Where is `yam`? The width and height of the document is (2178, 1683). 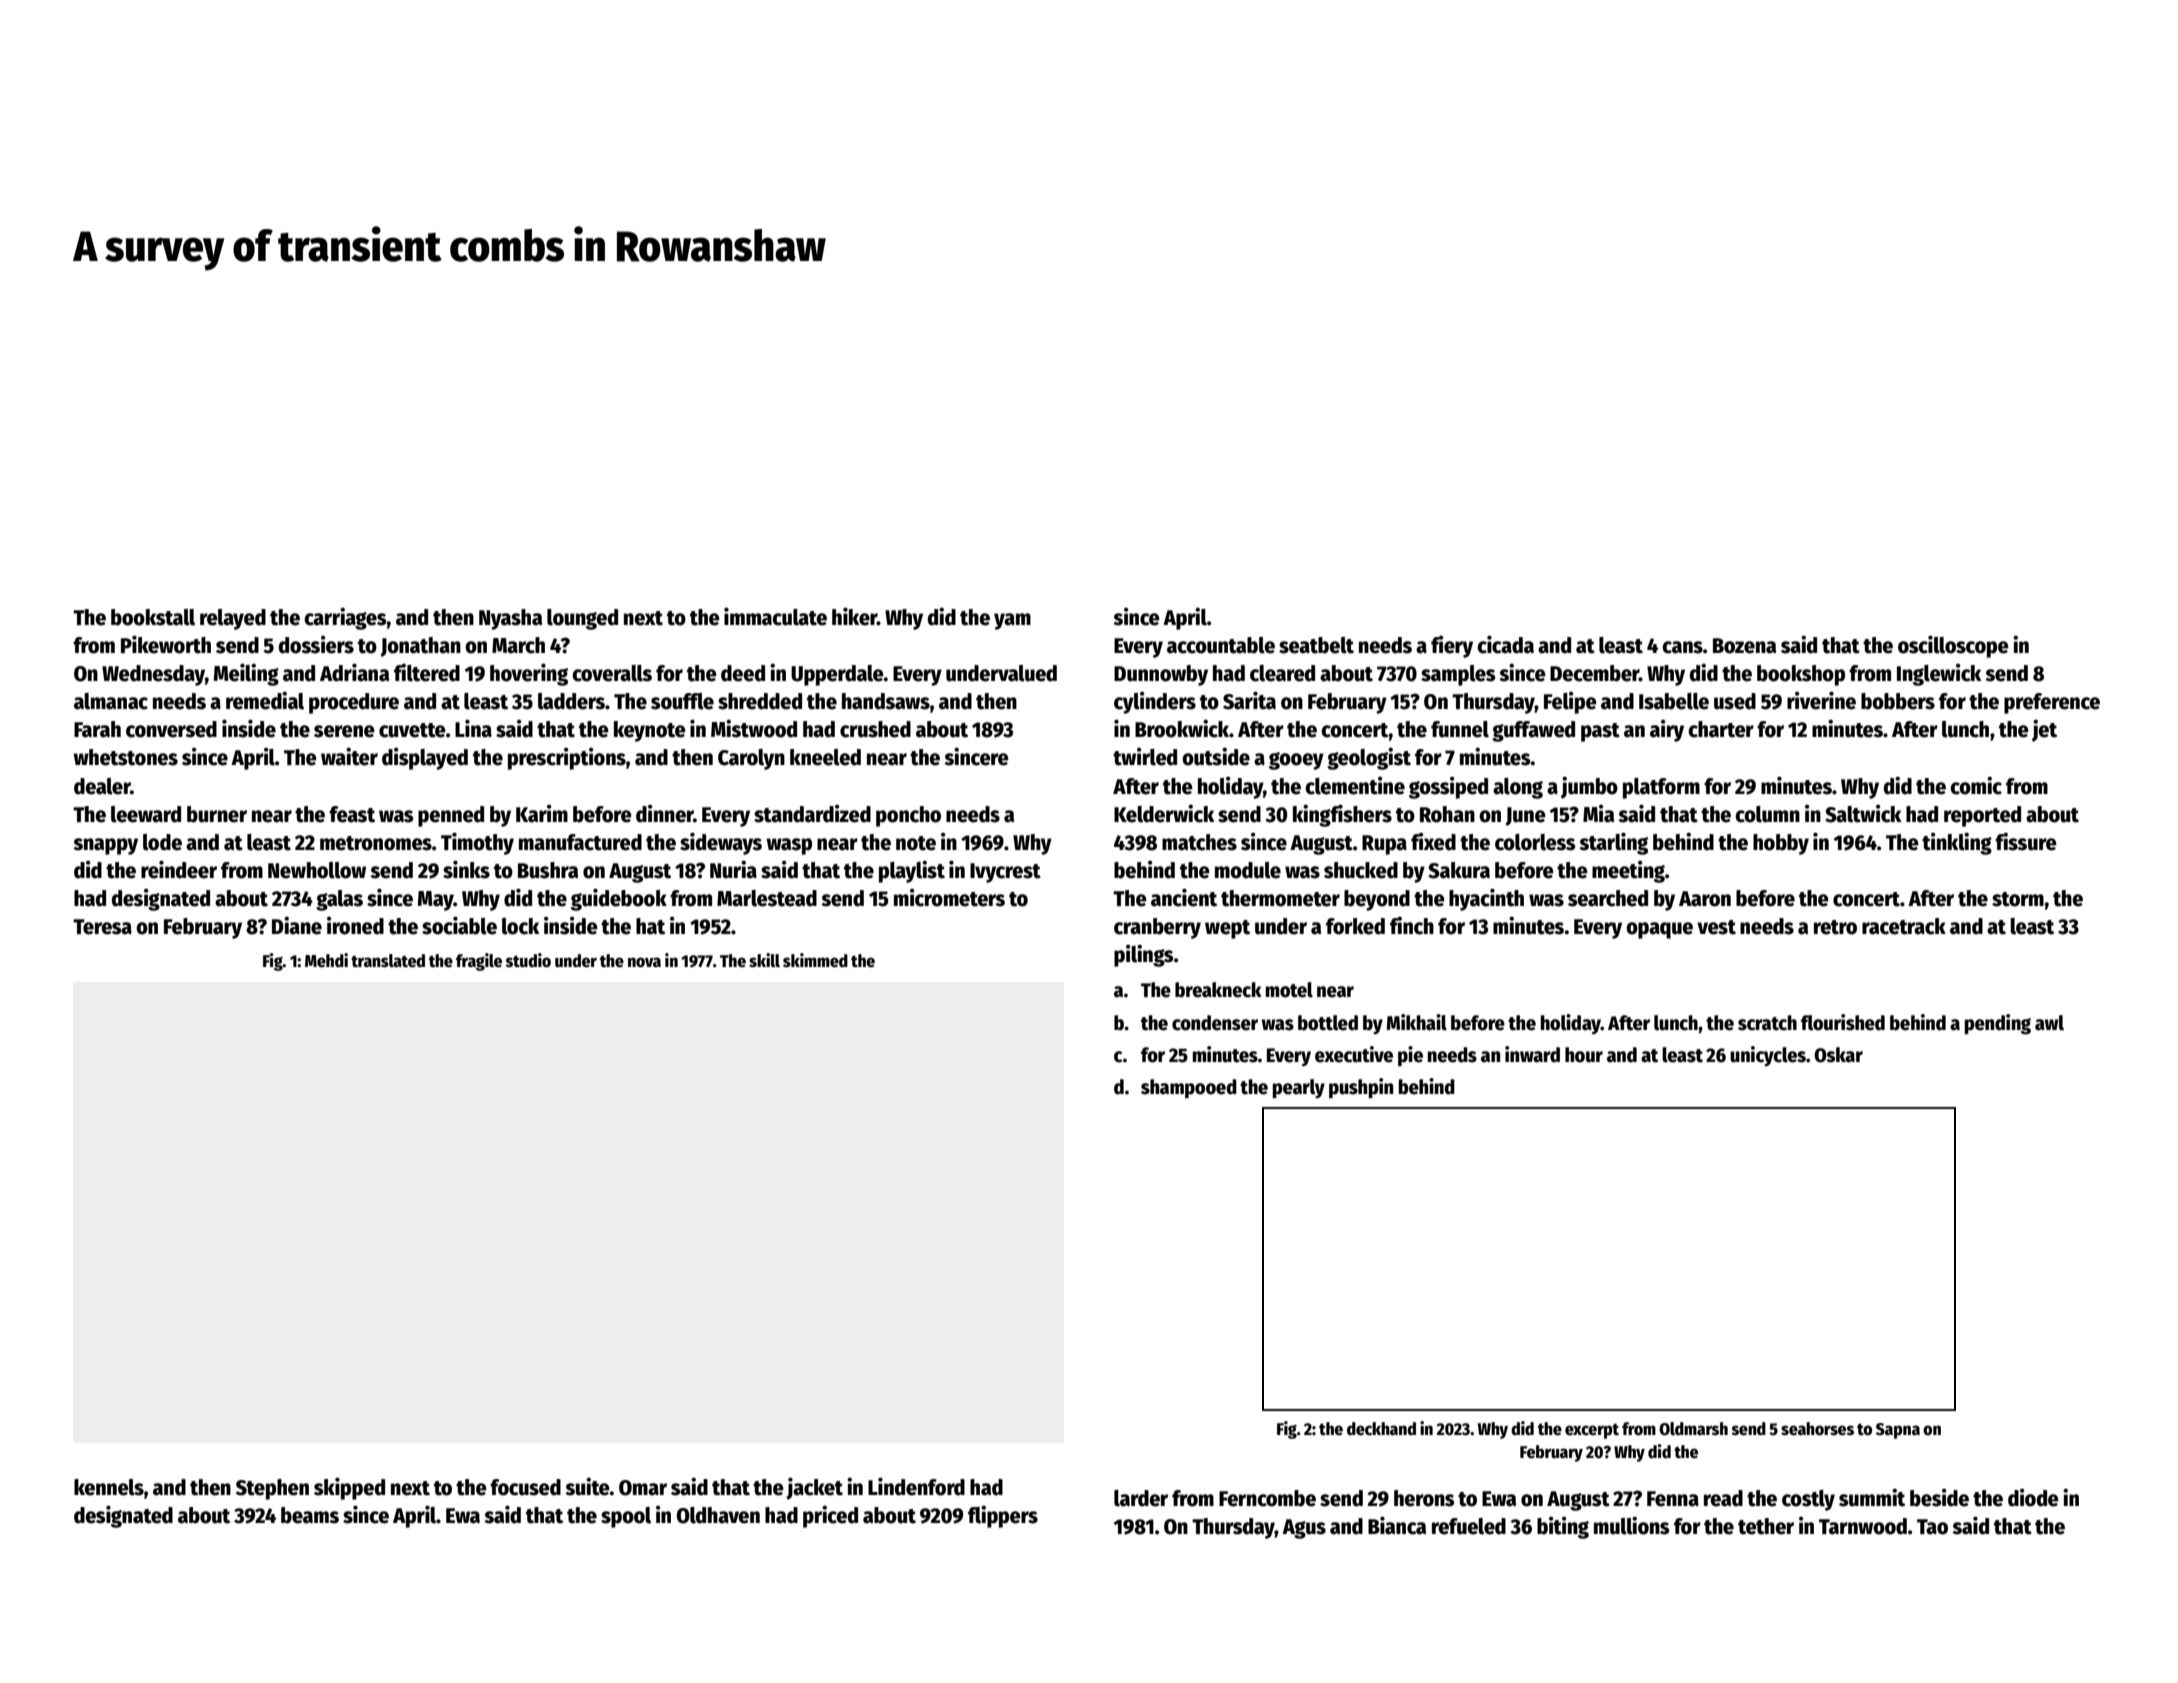
yam is located at coordinates (1012, 621).
